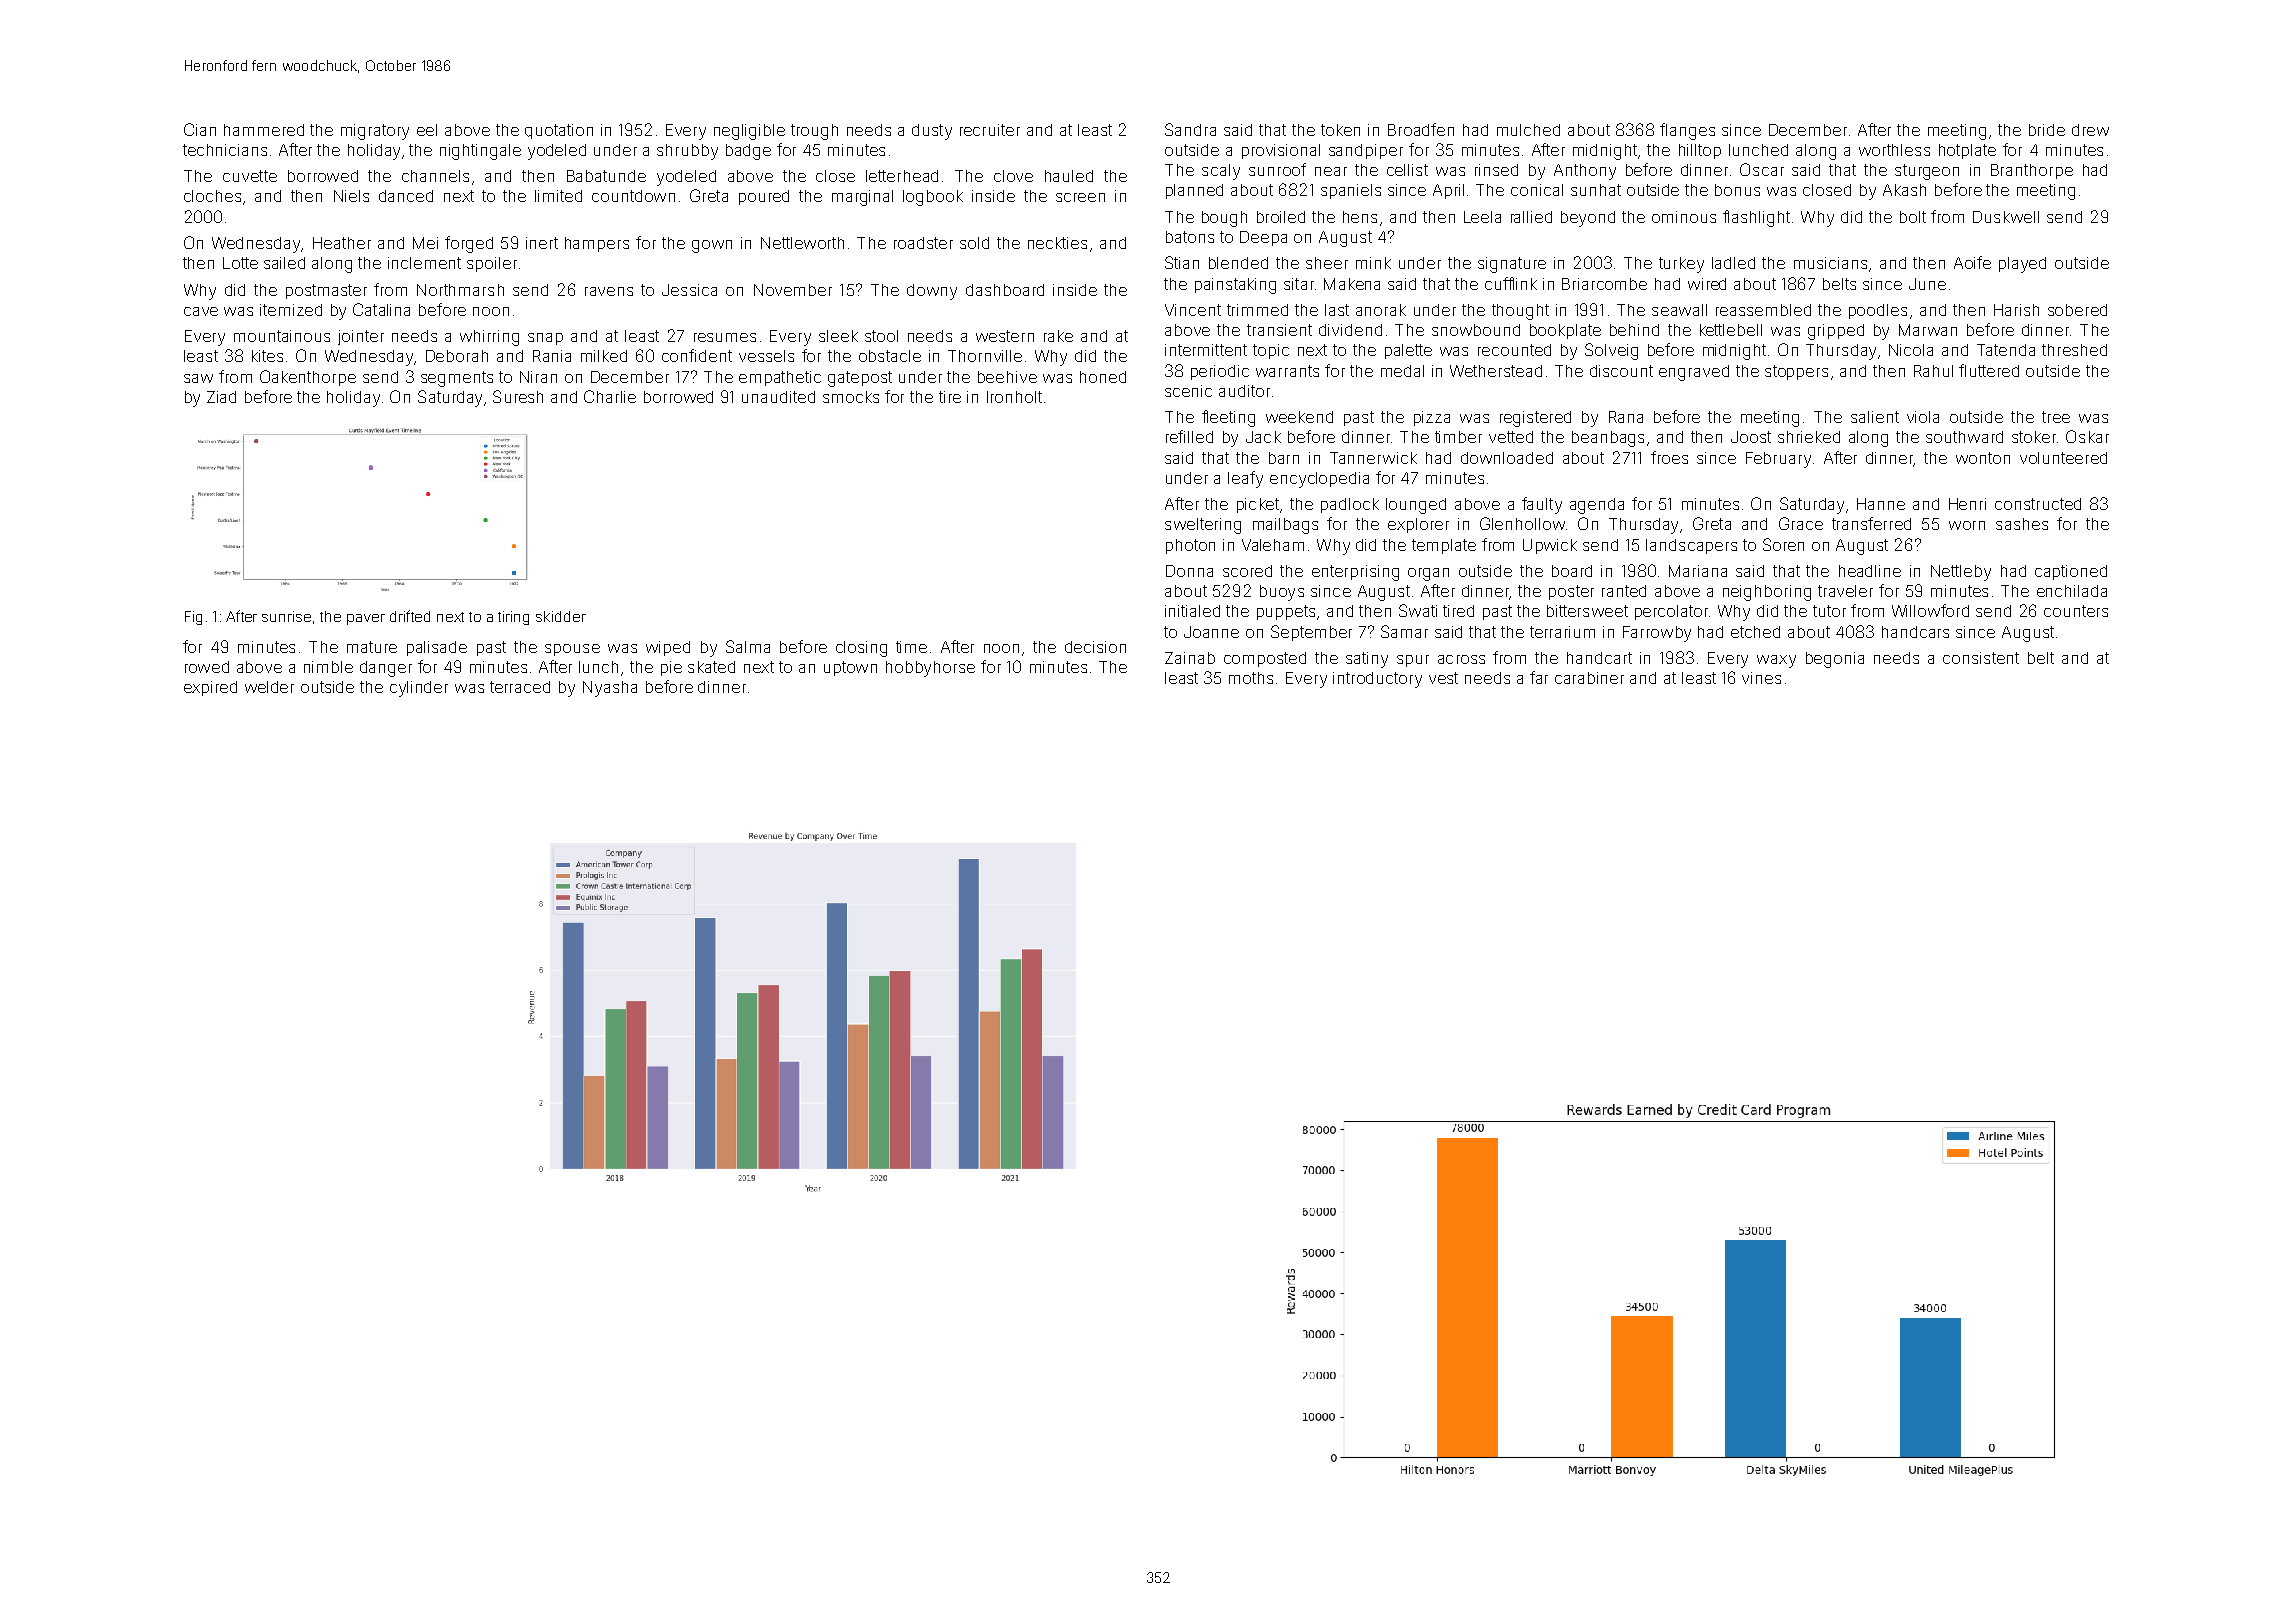 This screenshot has width=2292, height=1620. I want to click on picket, so click(1258, 505).
